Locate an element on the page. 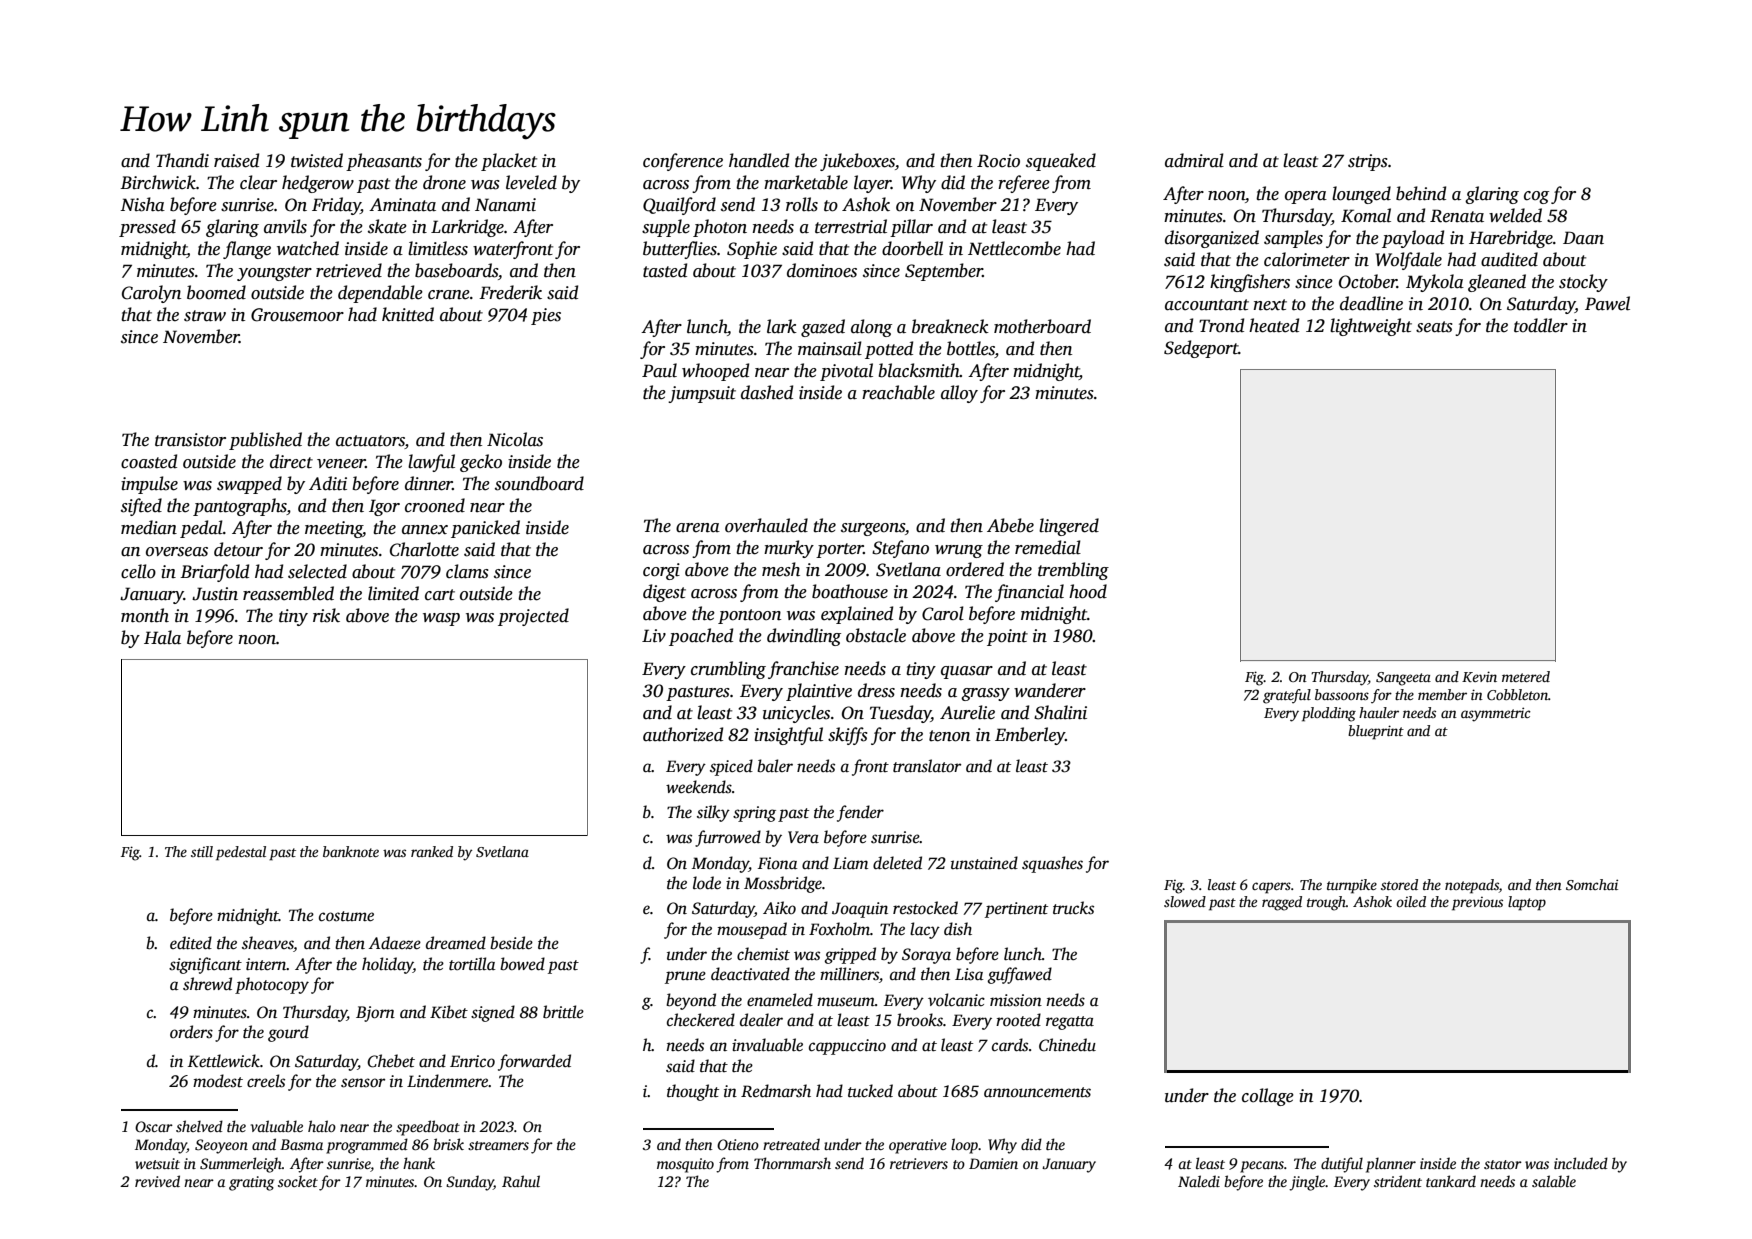 The image size is (1752, 1239). toddler is located at coordinates (1541, 325).
